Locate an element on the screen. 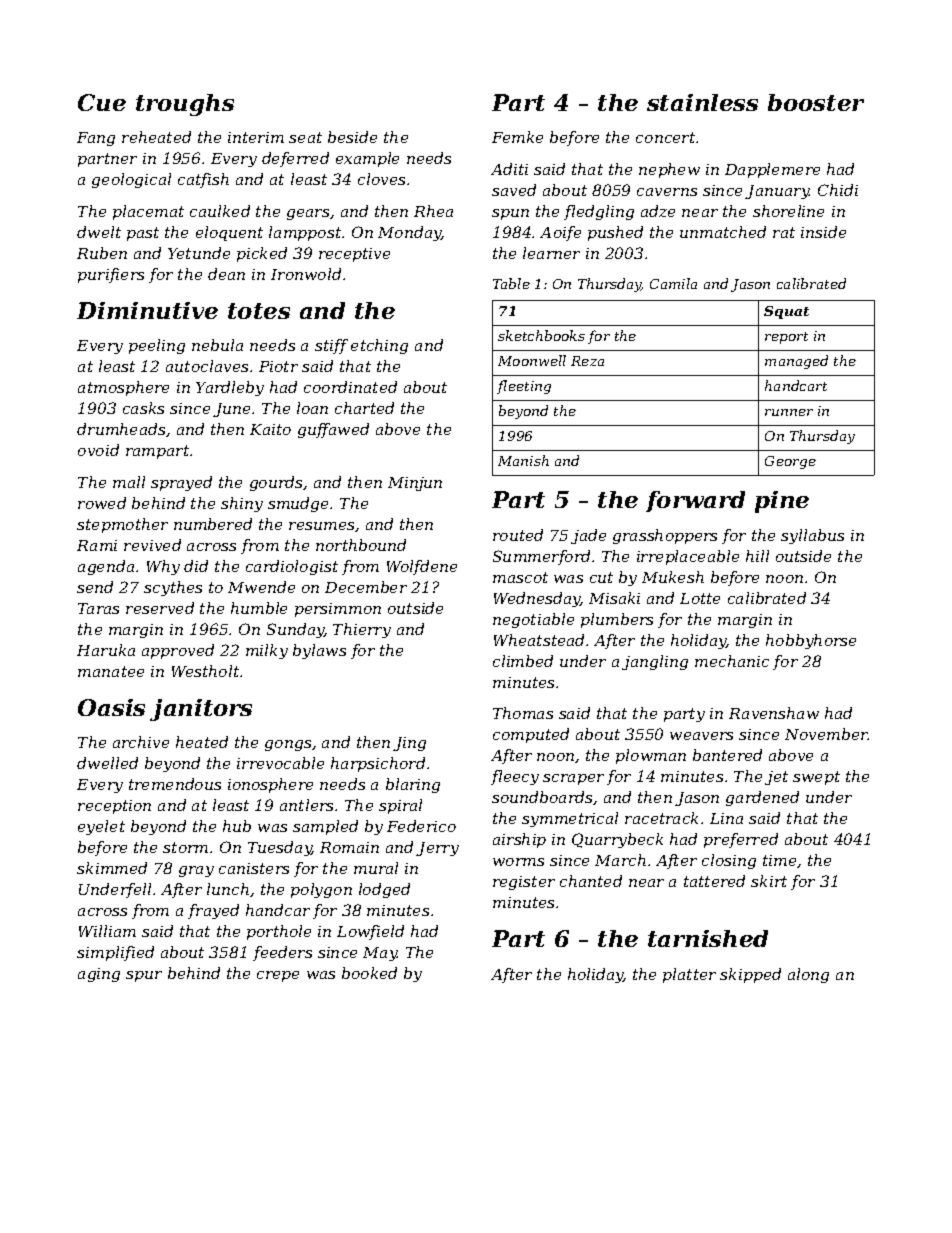 Image resolution: width=952 pixels, height=1233 pixels. along is located at coordinates (808, 975).
